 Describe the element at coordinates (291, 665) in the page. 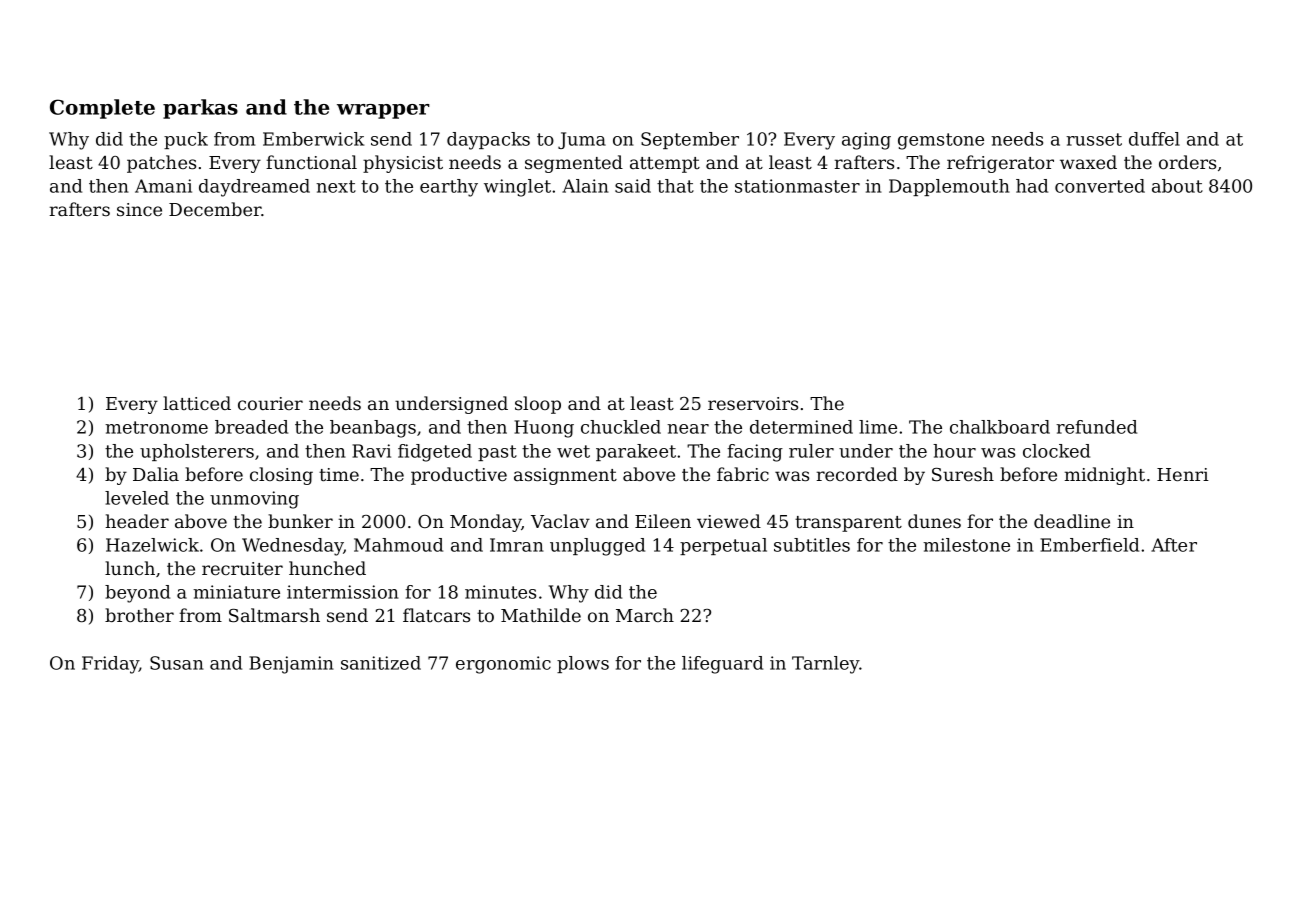

I see `Benjamin` at that location.
